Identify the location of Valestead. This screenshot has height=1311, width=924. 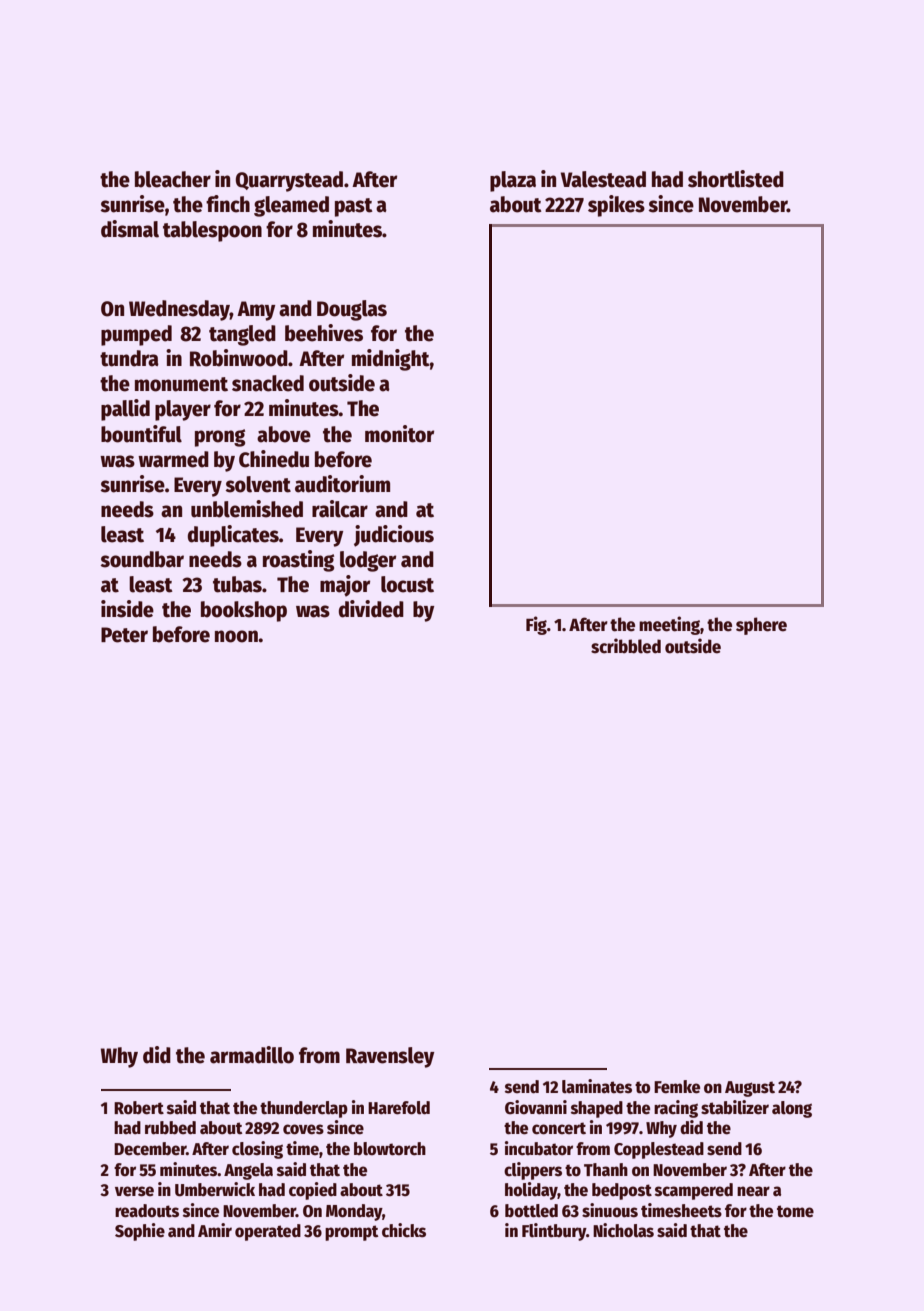
(603, 179).
